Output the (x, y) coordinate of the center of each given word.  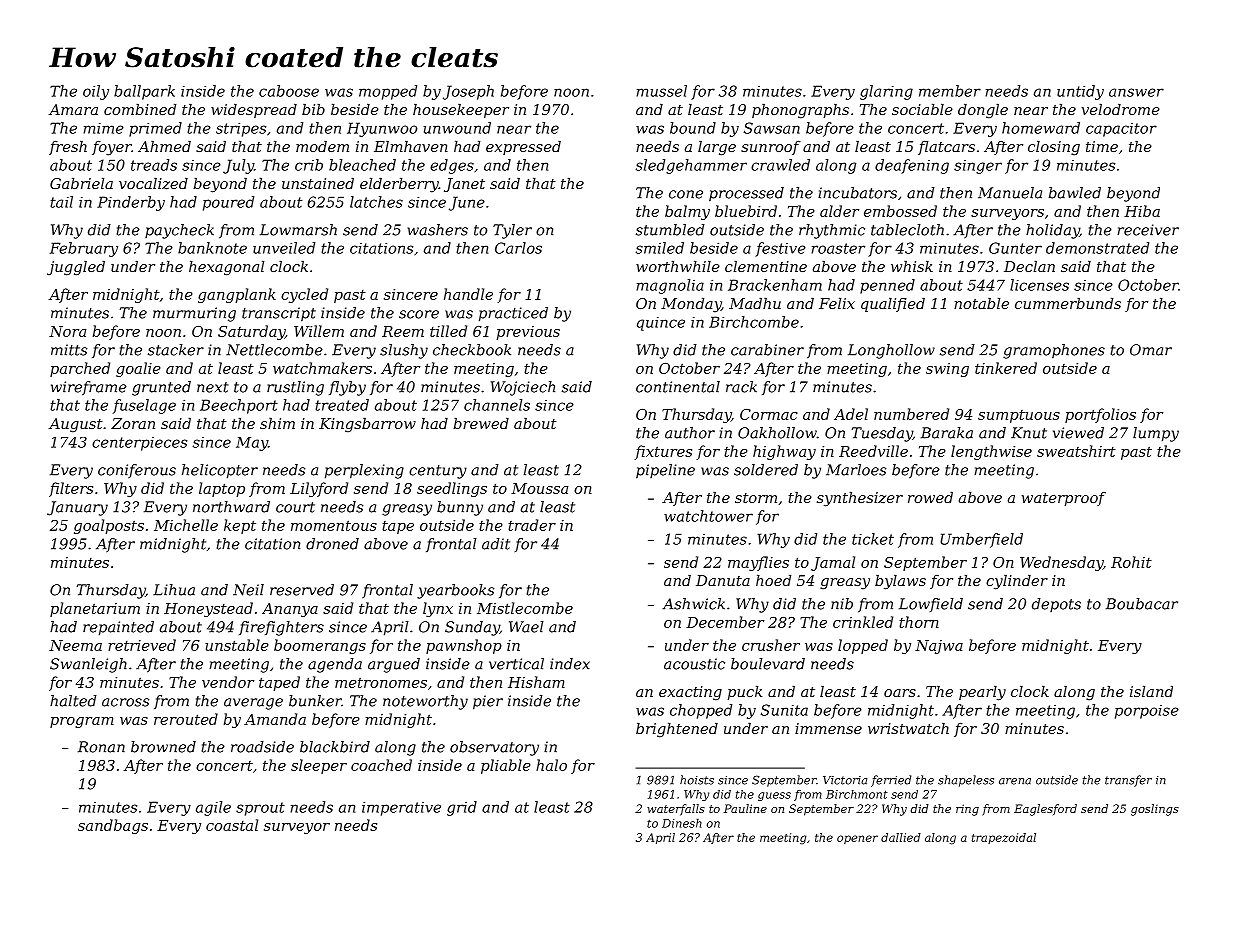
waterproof (1064, 499)
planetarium (95, 609)
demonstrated (1097, 248)
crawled (780, 165)
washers (438, 230)
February (84, 249)
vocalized (153, 184)
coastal (232, 825)
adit (496, 544)
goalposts (109, 526)
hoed (773, 580)
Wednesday (1061, 563)
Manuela (1010, 193)
